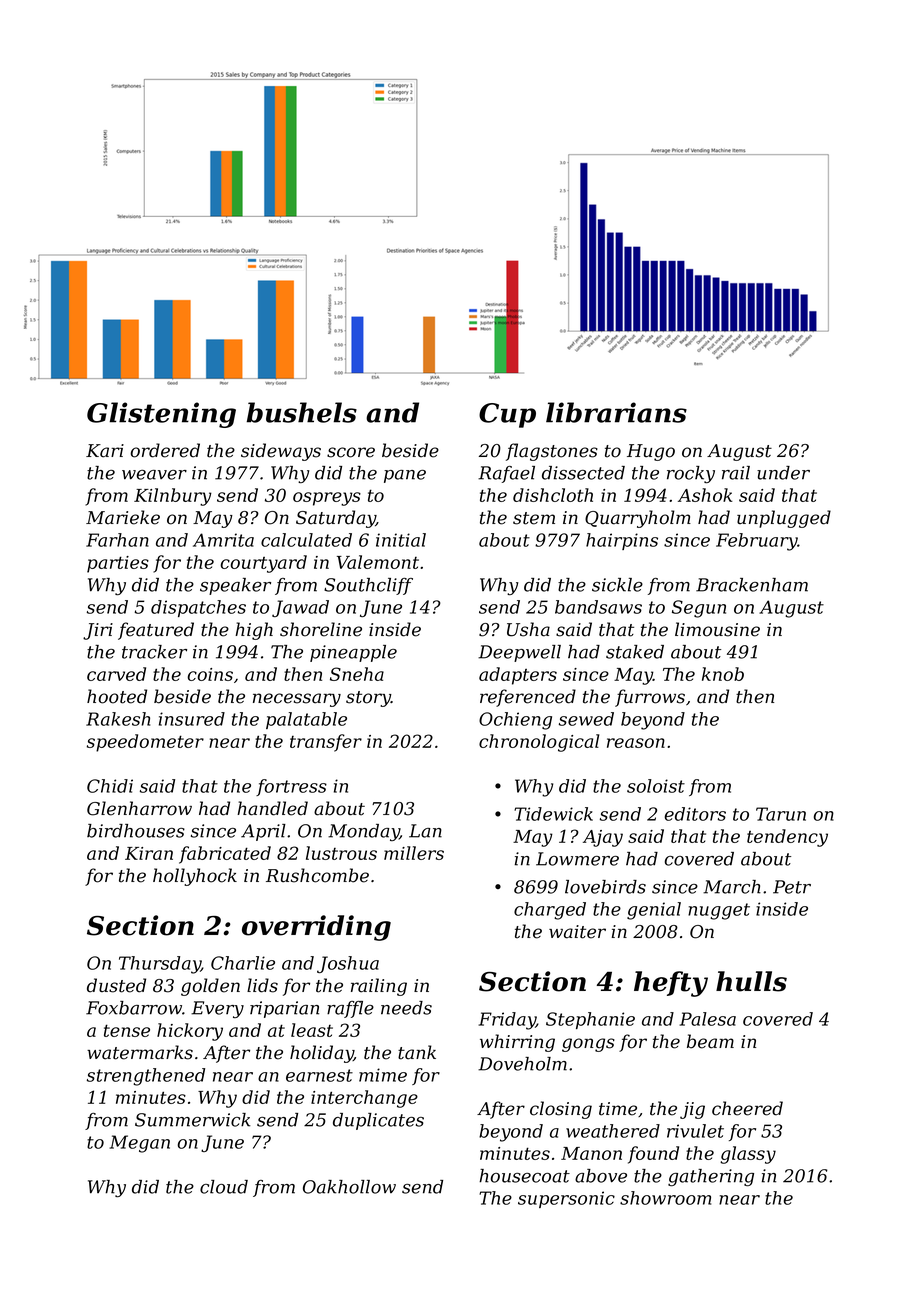 The height and width of the screenshot is (1311, 924). I want to click on flagstones, so click(552, 452).
